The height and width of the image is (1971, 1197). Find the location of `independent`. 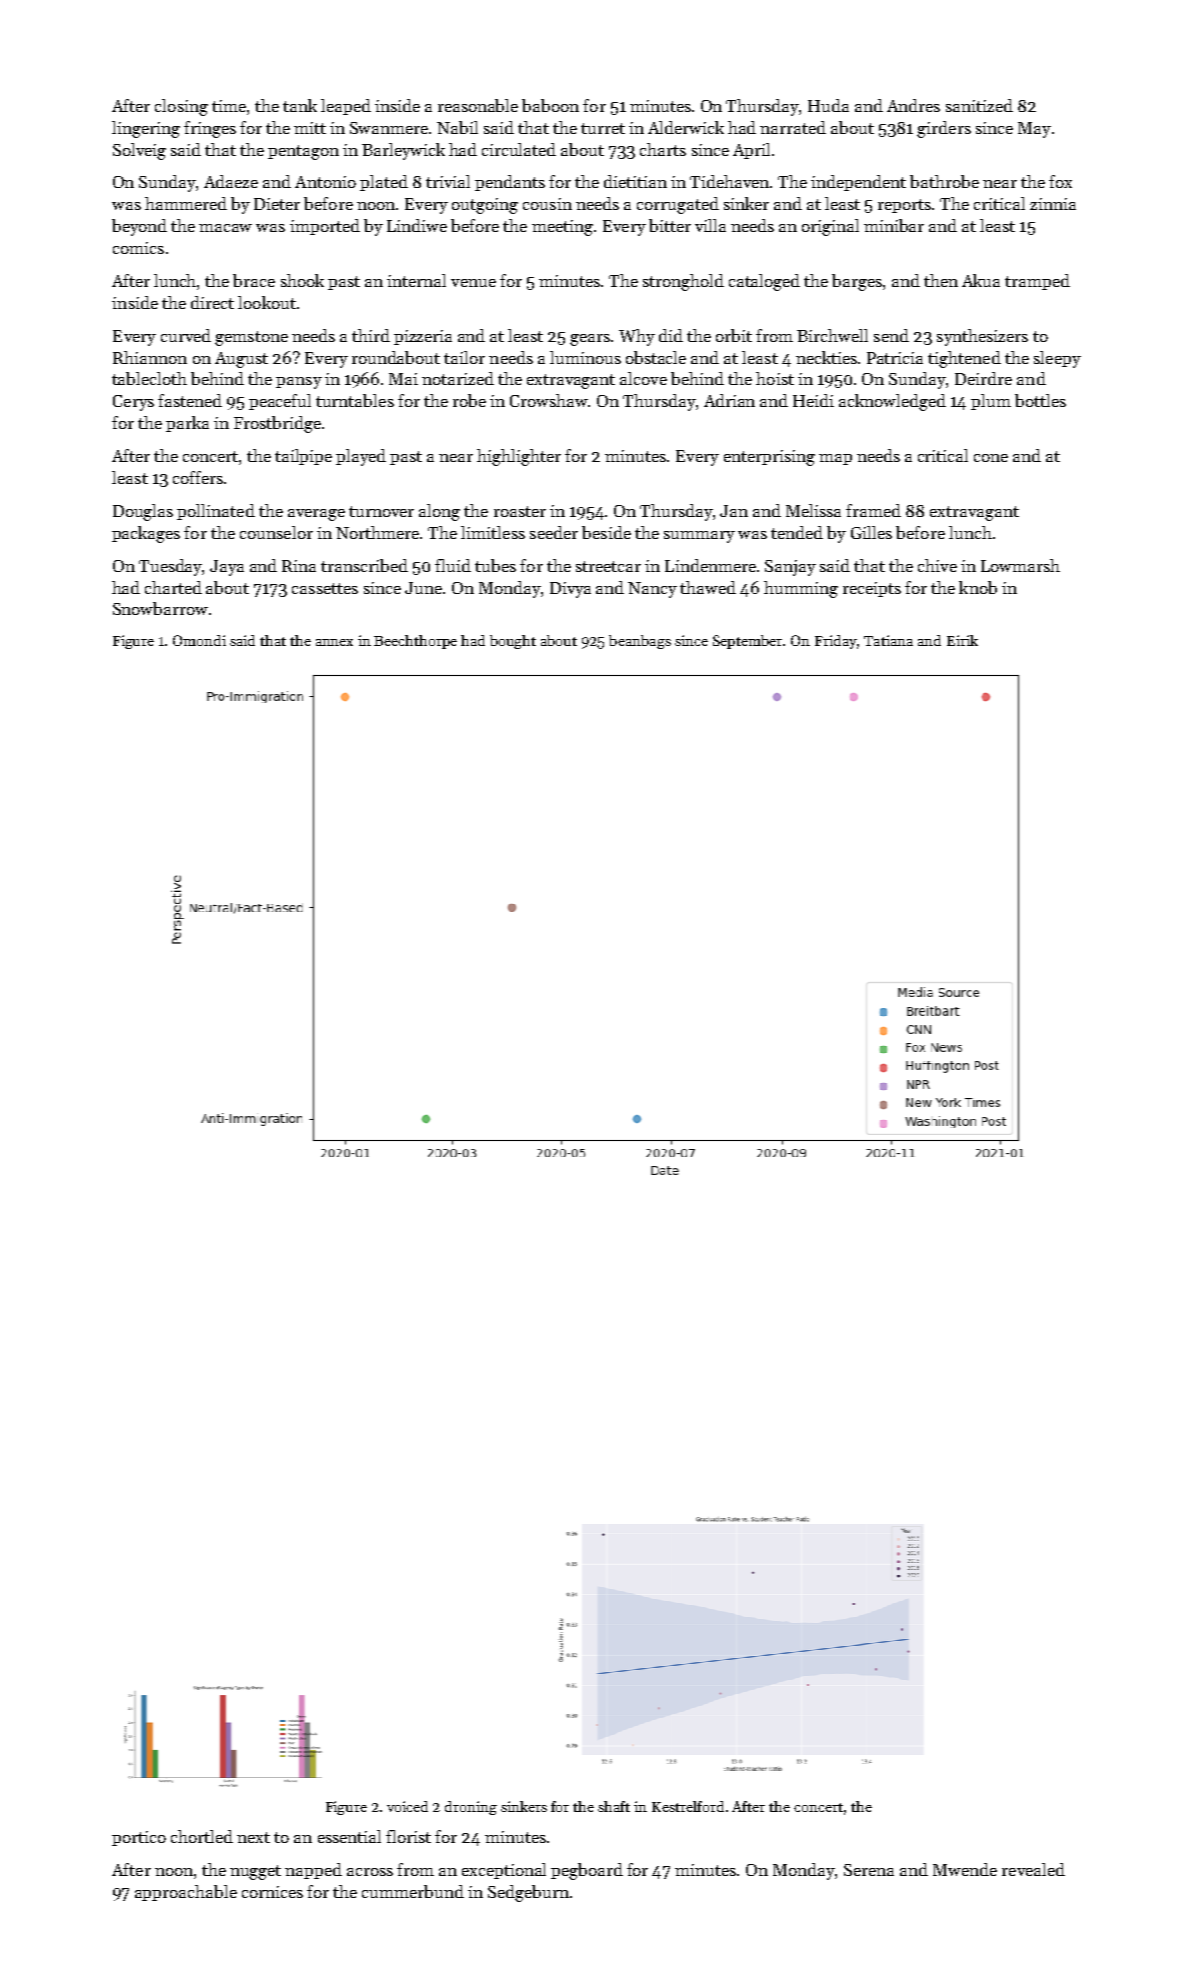

independent is located at coordinates (858, 183).
